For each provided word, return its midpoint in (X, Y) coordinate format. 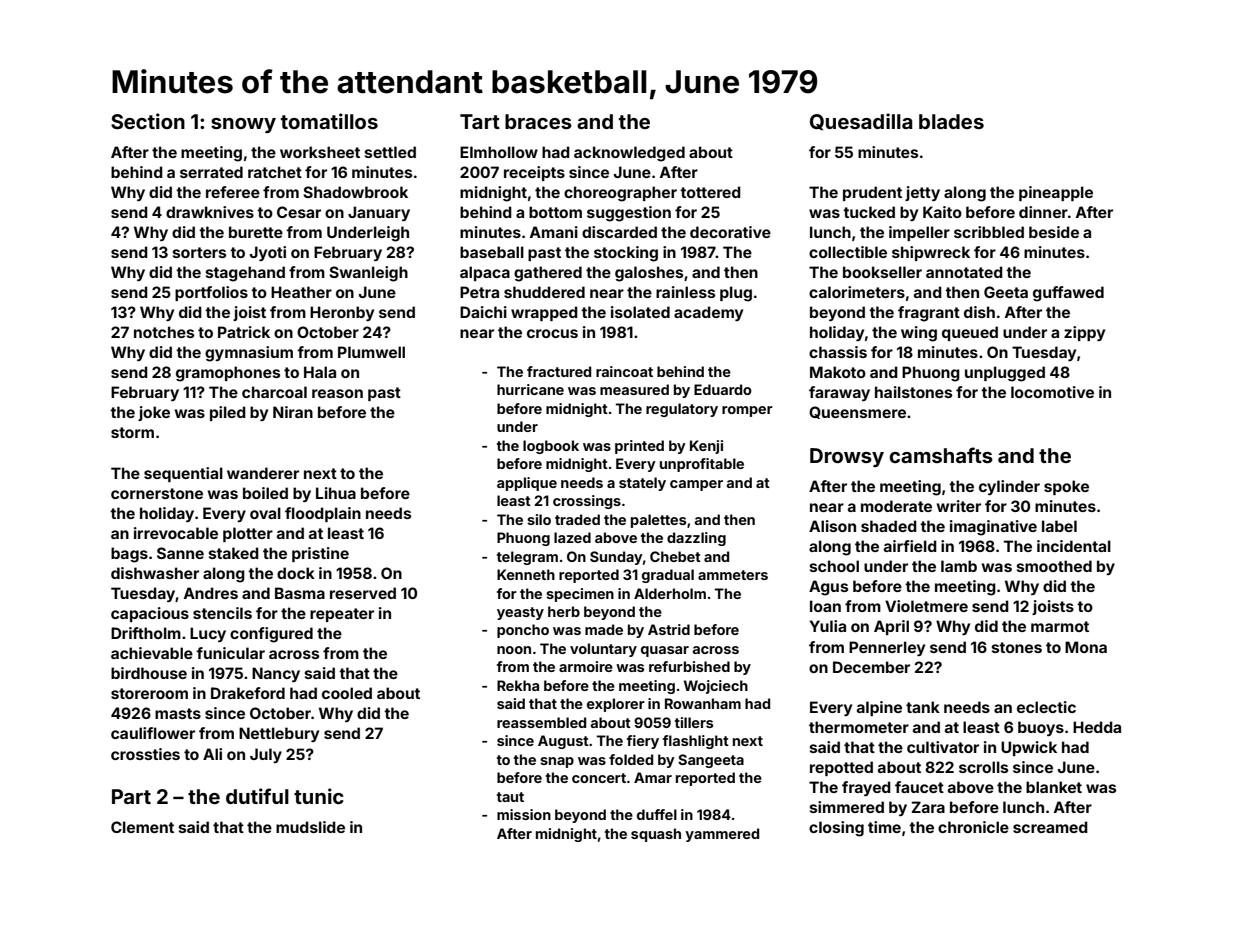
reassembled (541, 722)
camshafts (941, 455)
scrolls (983, 767)
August (563, 742)
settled (390, 152)
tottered (710, 192)
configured (271, 635)
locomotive (1052, 392)
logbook (551, 447)
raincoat (624, 371)
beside (1054, 232)
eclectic (1046, 707)
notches (164, 332)
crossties (145, 754)
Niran (293, 412)
